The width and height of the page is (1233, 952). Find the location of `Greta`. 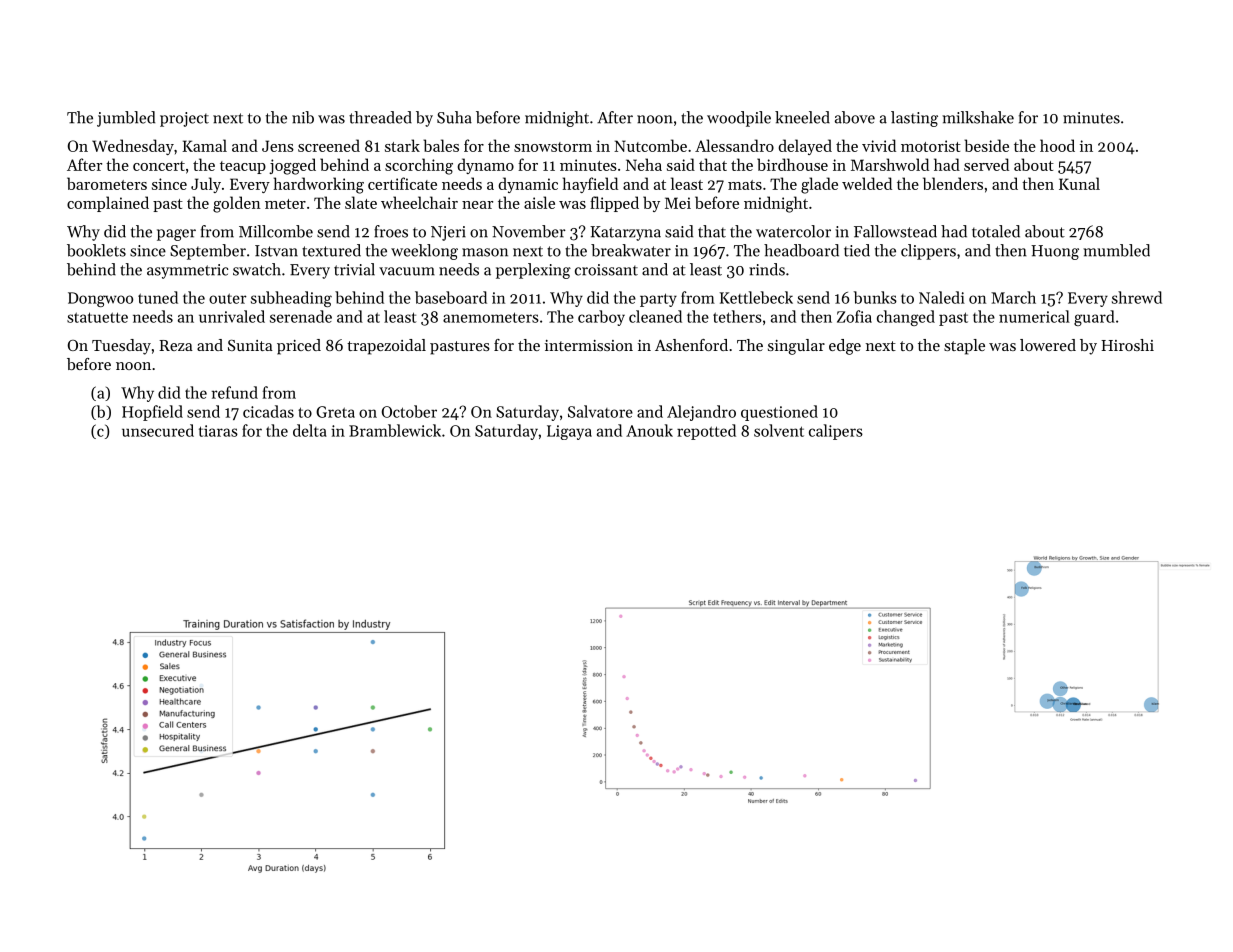

Greta is located at coordinates (335, 412).
